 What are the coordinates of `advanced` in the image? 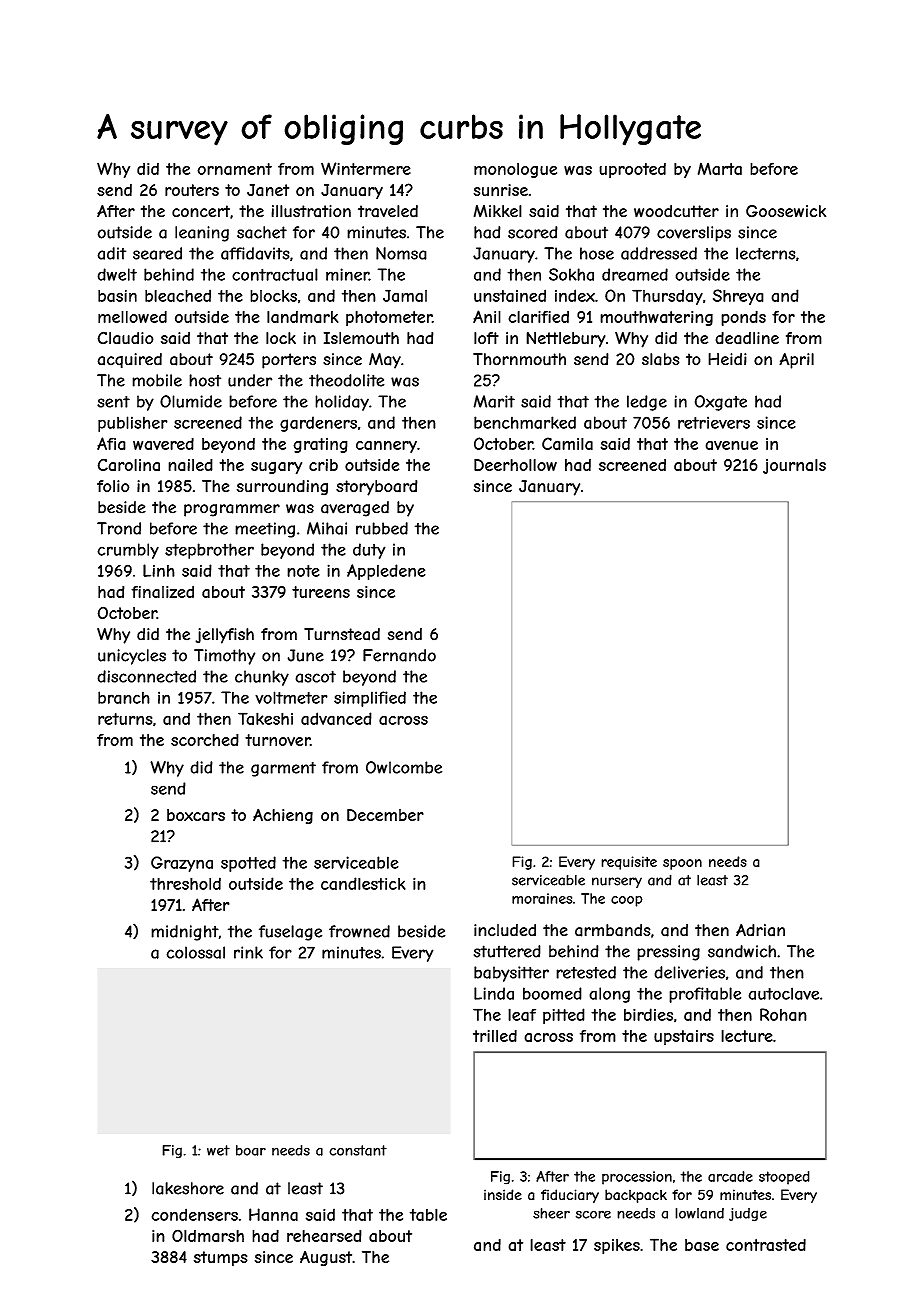 It's located at (336, 718).
